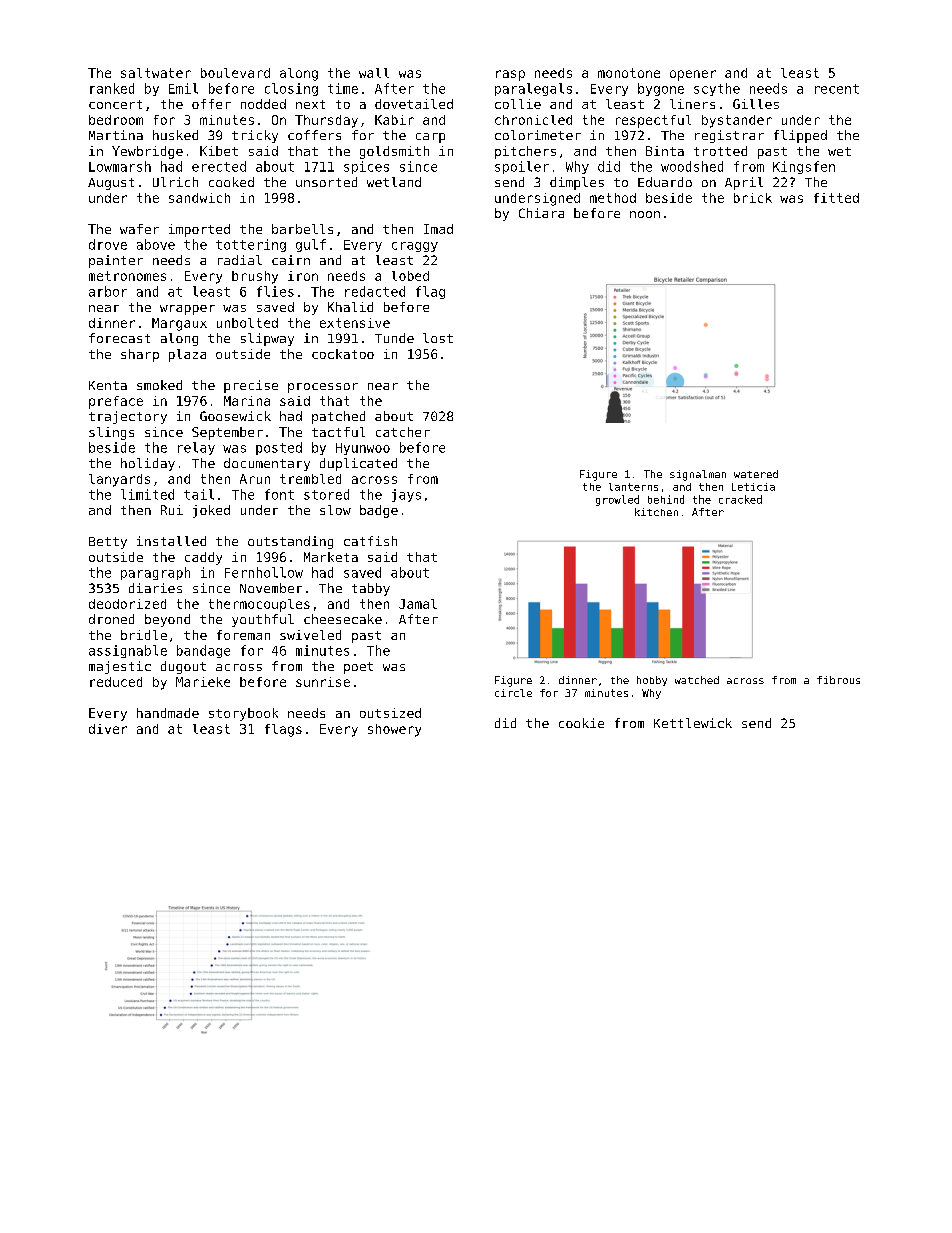  Describe the element at coordinates (235, 73) in the screenshot. I see `boulevard` at that location.
